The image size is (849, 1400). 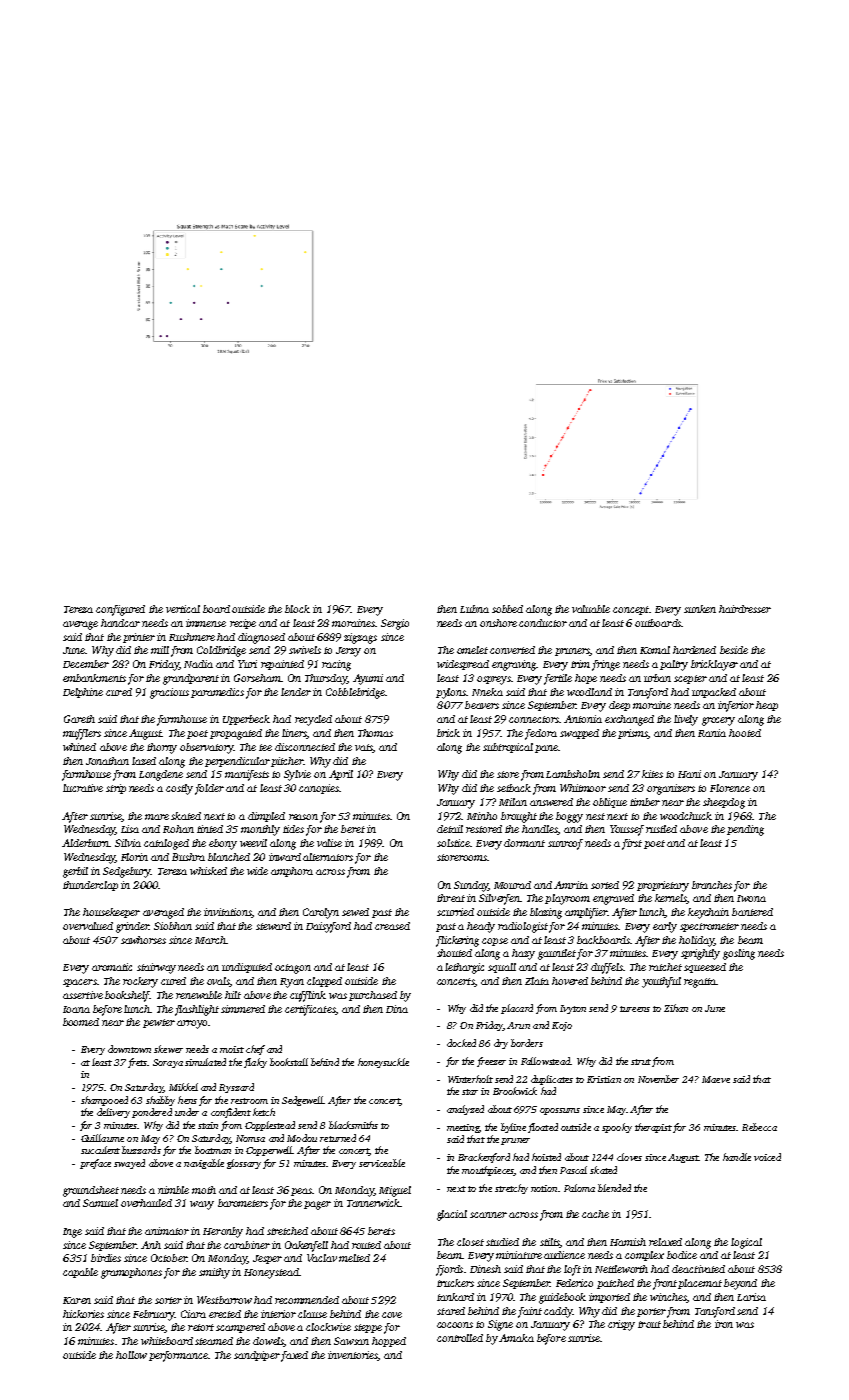 What do you see at coordinates (120, 610) in the screenshot?
I see `configured` at bounding box center [120, 610].
